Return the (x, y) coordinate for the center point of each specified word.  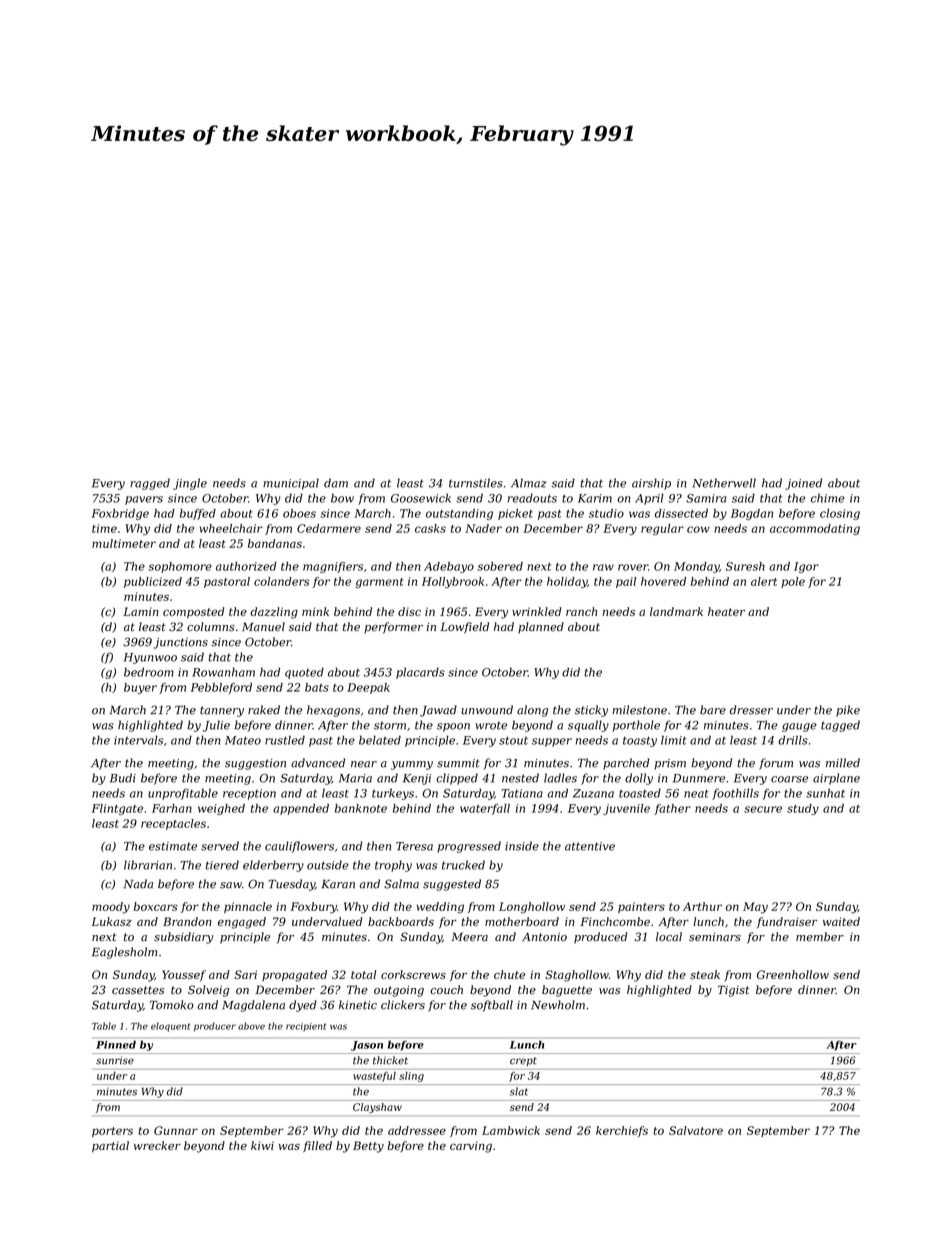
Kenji (417, 779)
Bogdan (752, 514)
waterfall (485, 809)
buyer (140, 688)
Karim (595, 498)
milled (843, 763)
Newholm (558, 1005)
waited (841, 921)
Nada (138, 884)
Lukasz (112, 921)
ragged (150, 484)
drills (793, 740)
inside (522, 846)
